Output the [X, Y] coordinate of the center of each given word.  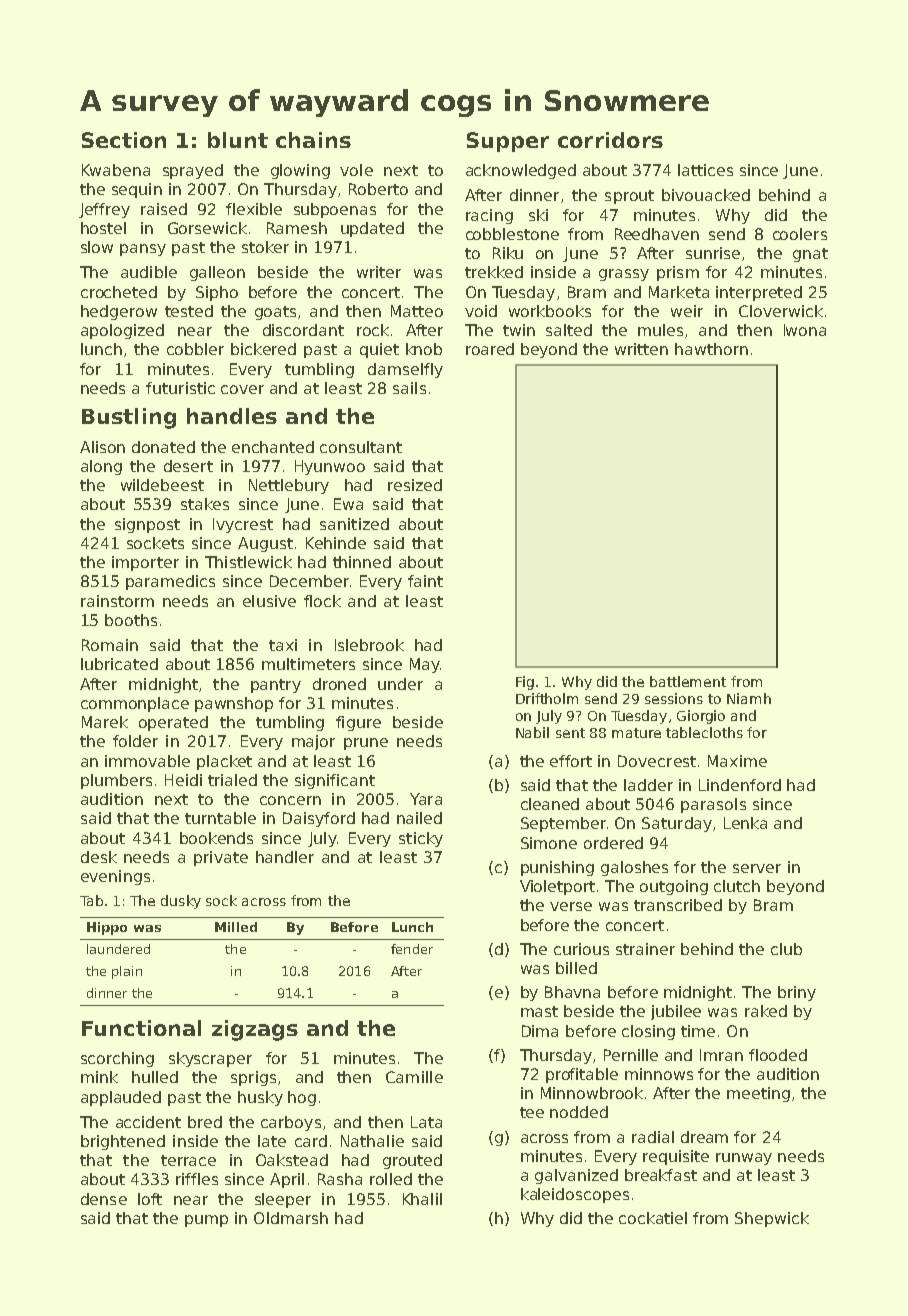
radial [653, 1137]
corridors [610, 140]
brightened [123, 1142]
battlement [688, 681]
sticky [421, 839]
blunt [238, 140]
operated [173, 723]
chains [313, 140]
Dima [540, 1031]
